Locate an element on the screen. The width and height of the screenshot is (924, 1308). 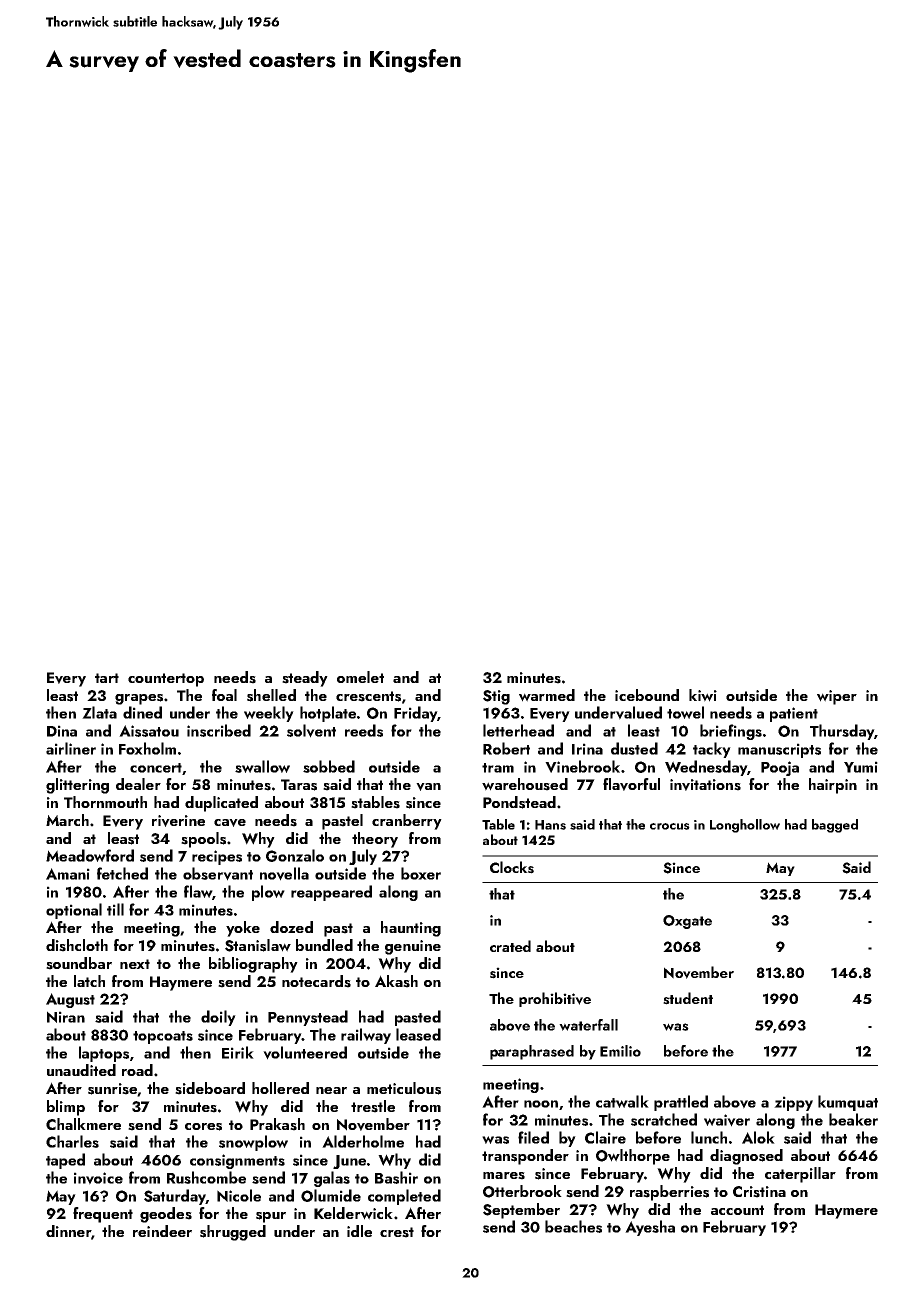
dinner is located at coordinates (68, 1231).
